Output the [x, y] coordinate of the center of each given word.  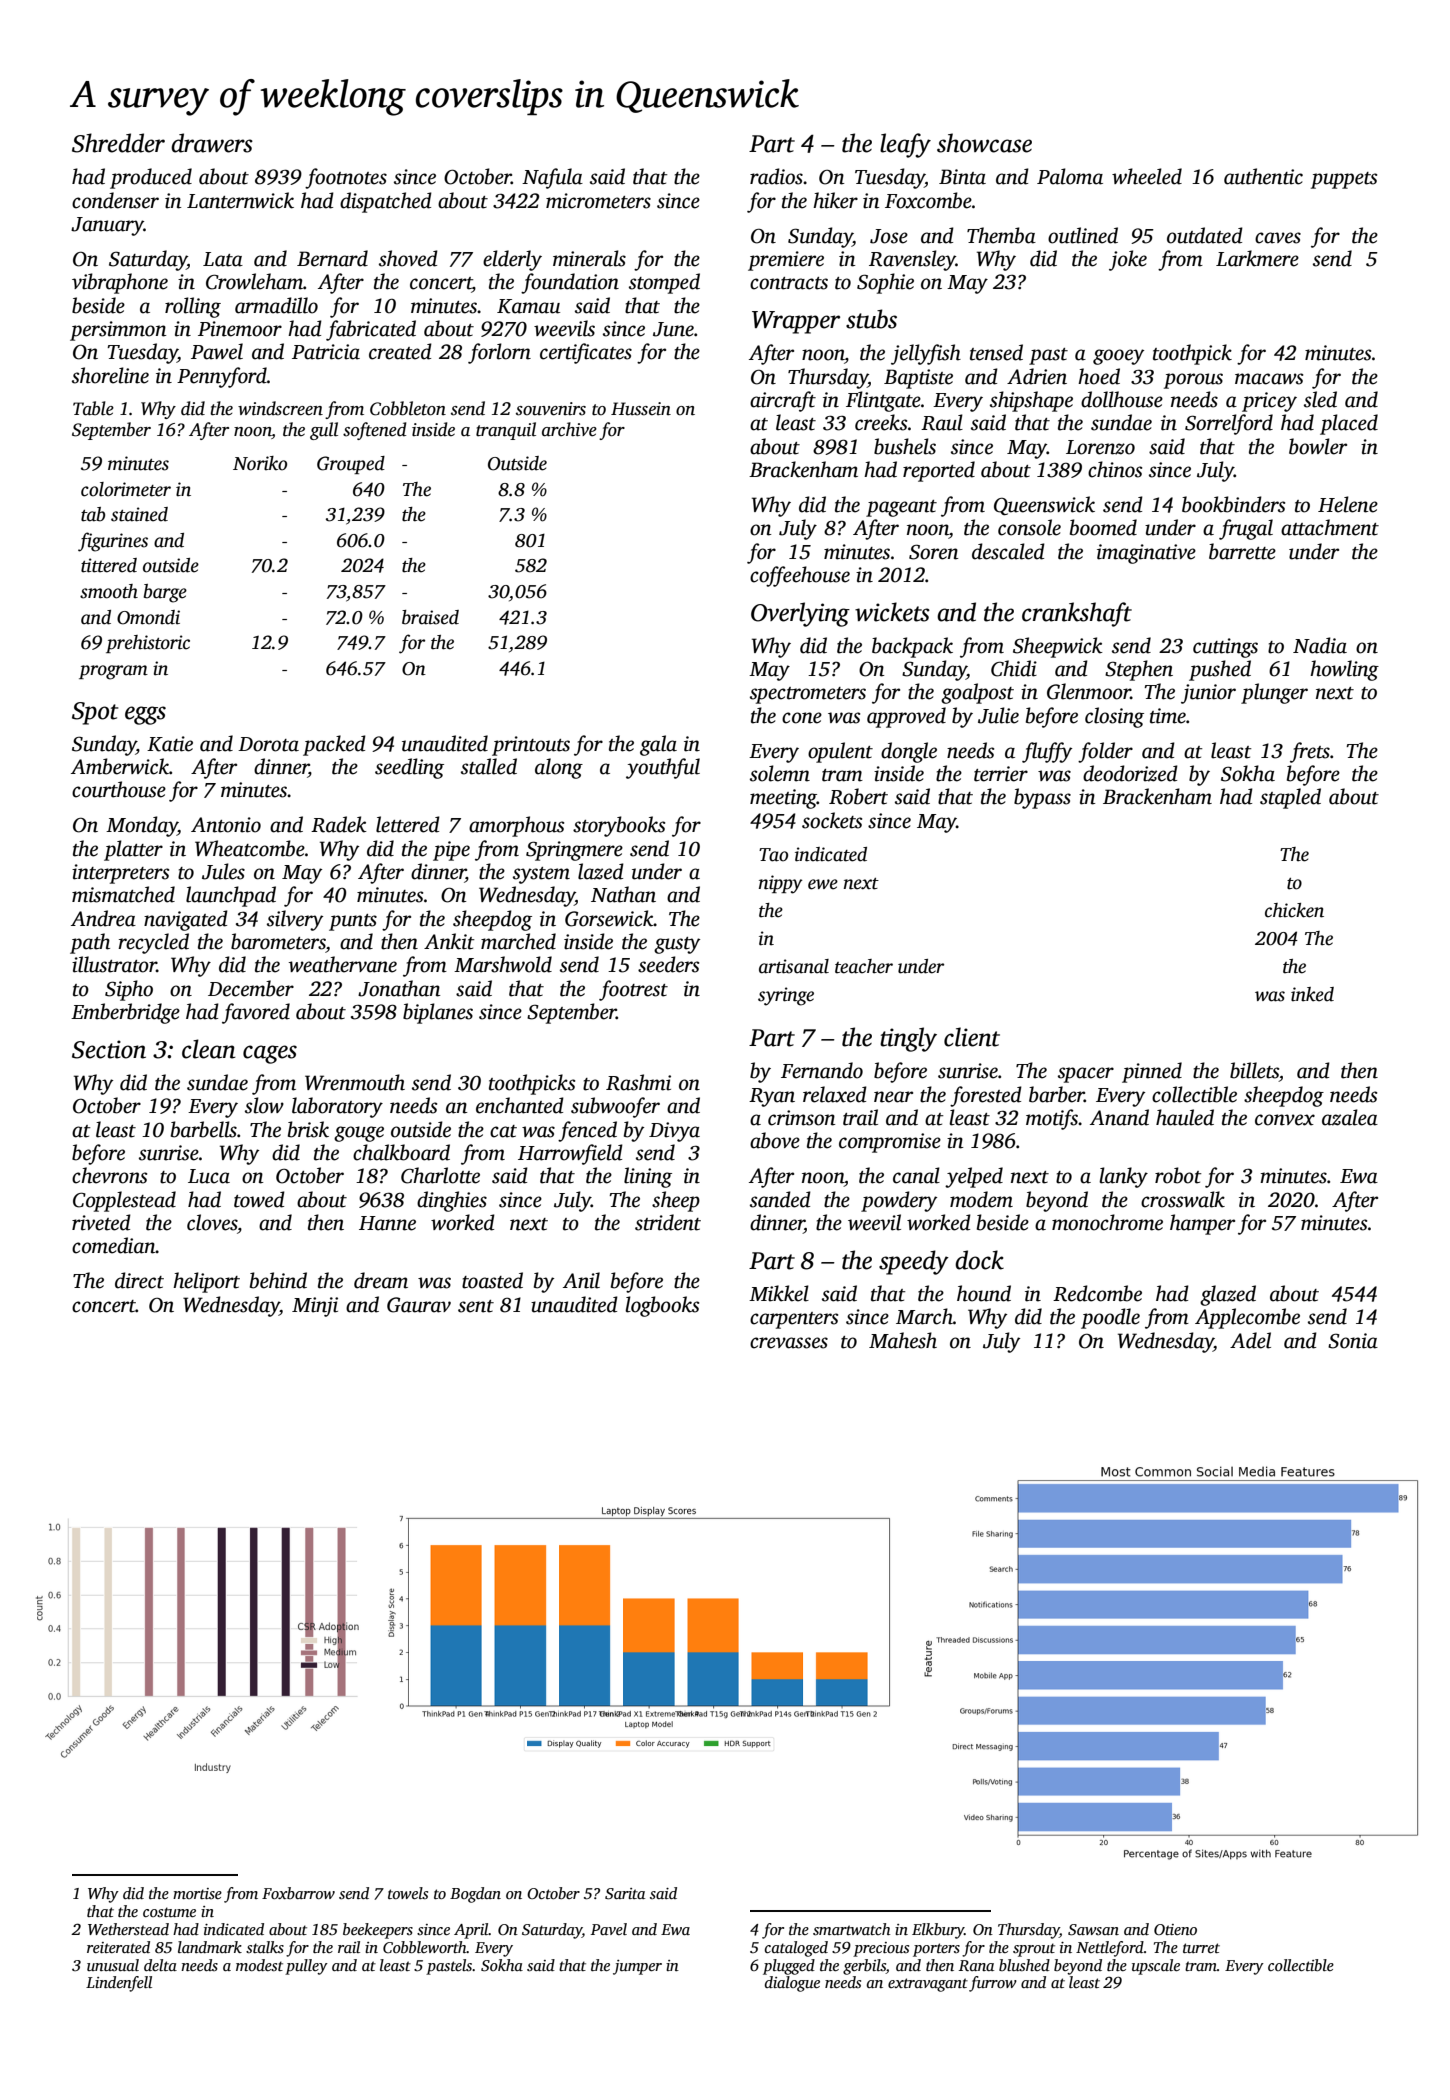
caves [1278, 238]
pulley [306, 1967]
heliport [206, 1282]
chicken [1294, 910]
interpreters [120, 874]
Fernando [822, 1070]
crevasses [789, 1343]
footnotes [346, 178]
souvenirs [551, 409]
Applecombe [1247, 1318]
